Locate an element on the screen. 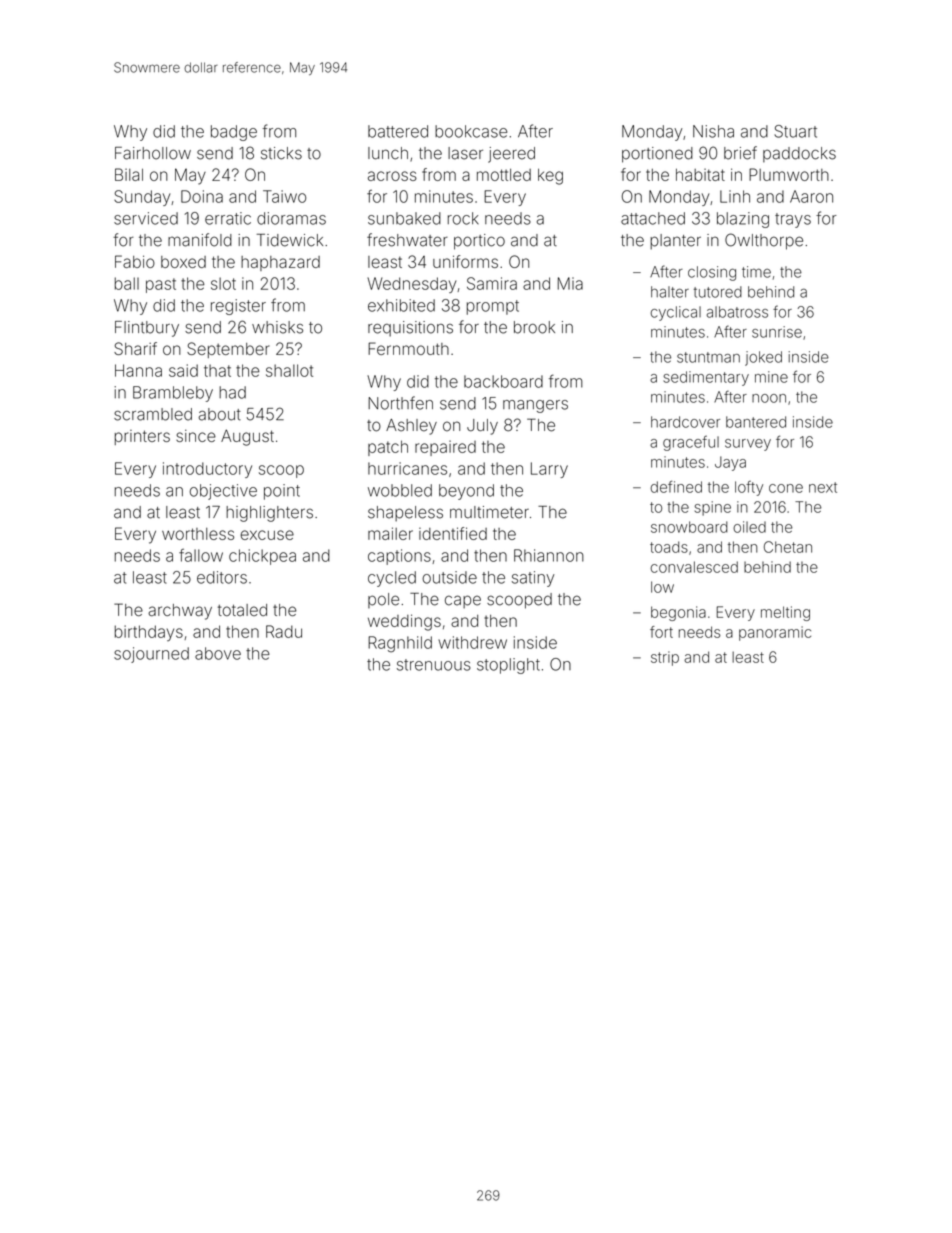  editors is located at coordinates (222, 577).
